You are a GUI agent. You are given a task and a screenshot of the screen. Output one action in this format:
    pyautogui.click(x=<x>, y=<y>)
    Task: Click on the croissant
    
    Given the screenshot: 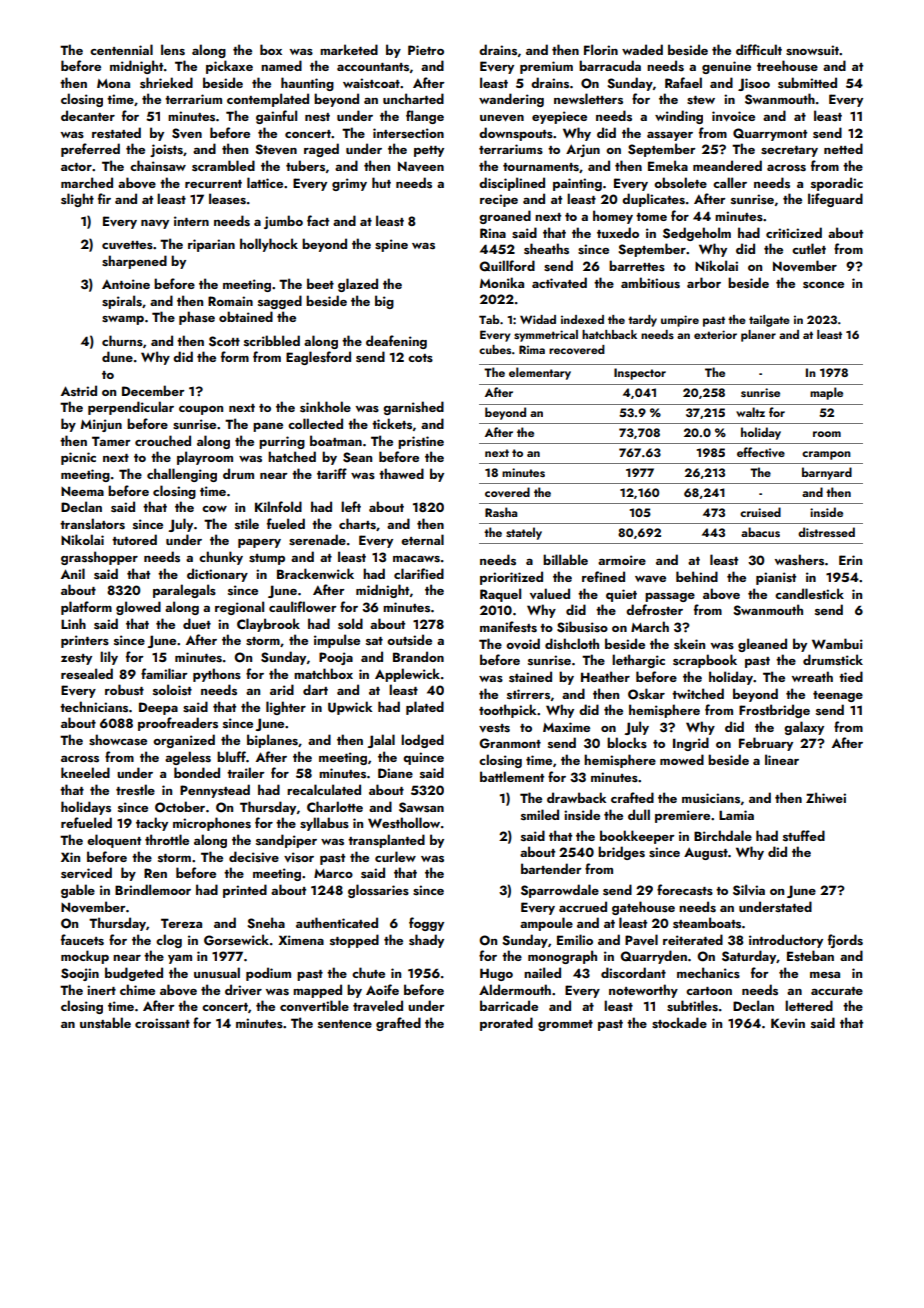 What is the action you would take?
    pyautogui.click(x=162, y=1023)
